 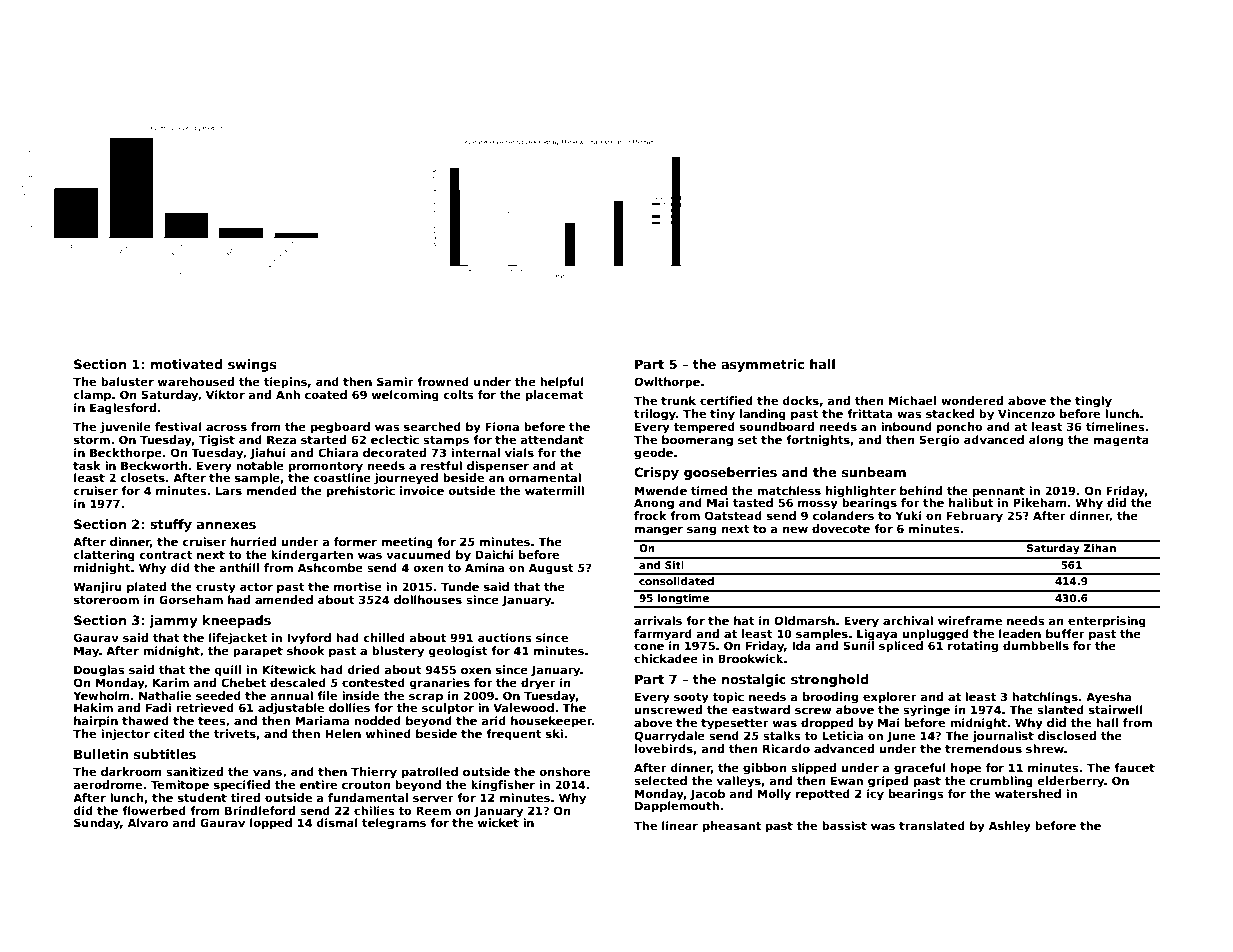 What do you see at coordinates (99, 671) in the screenshot?
I see `Douglas` at bounding box center [99, 671].
